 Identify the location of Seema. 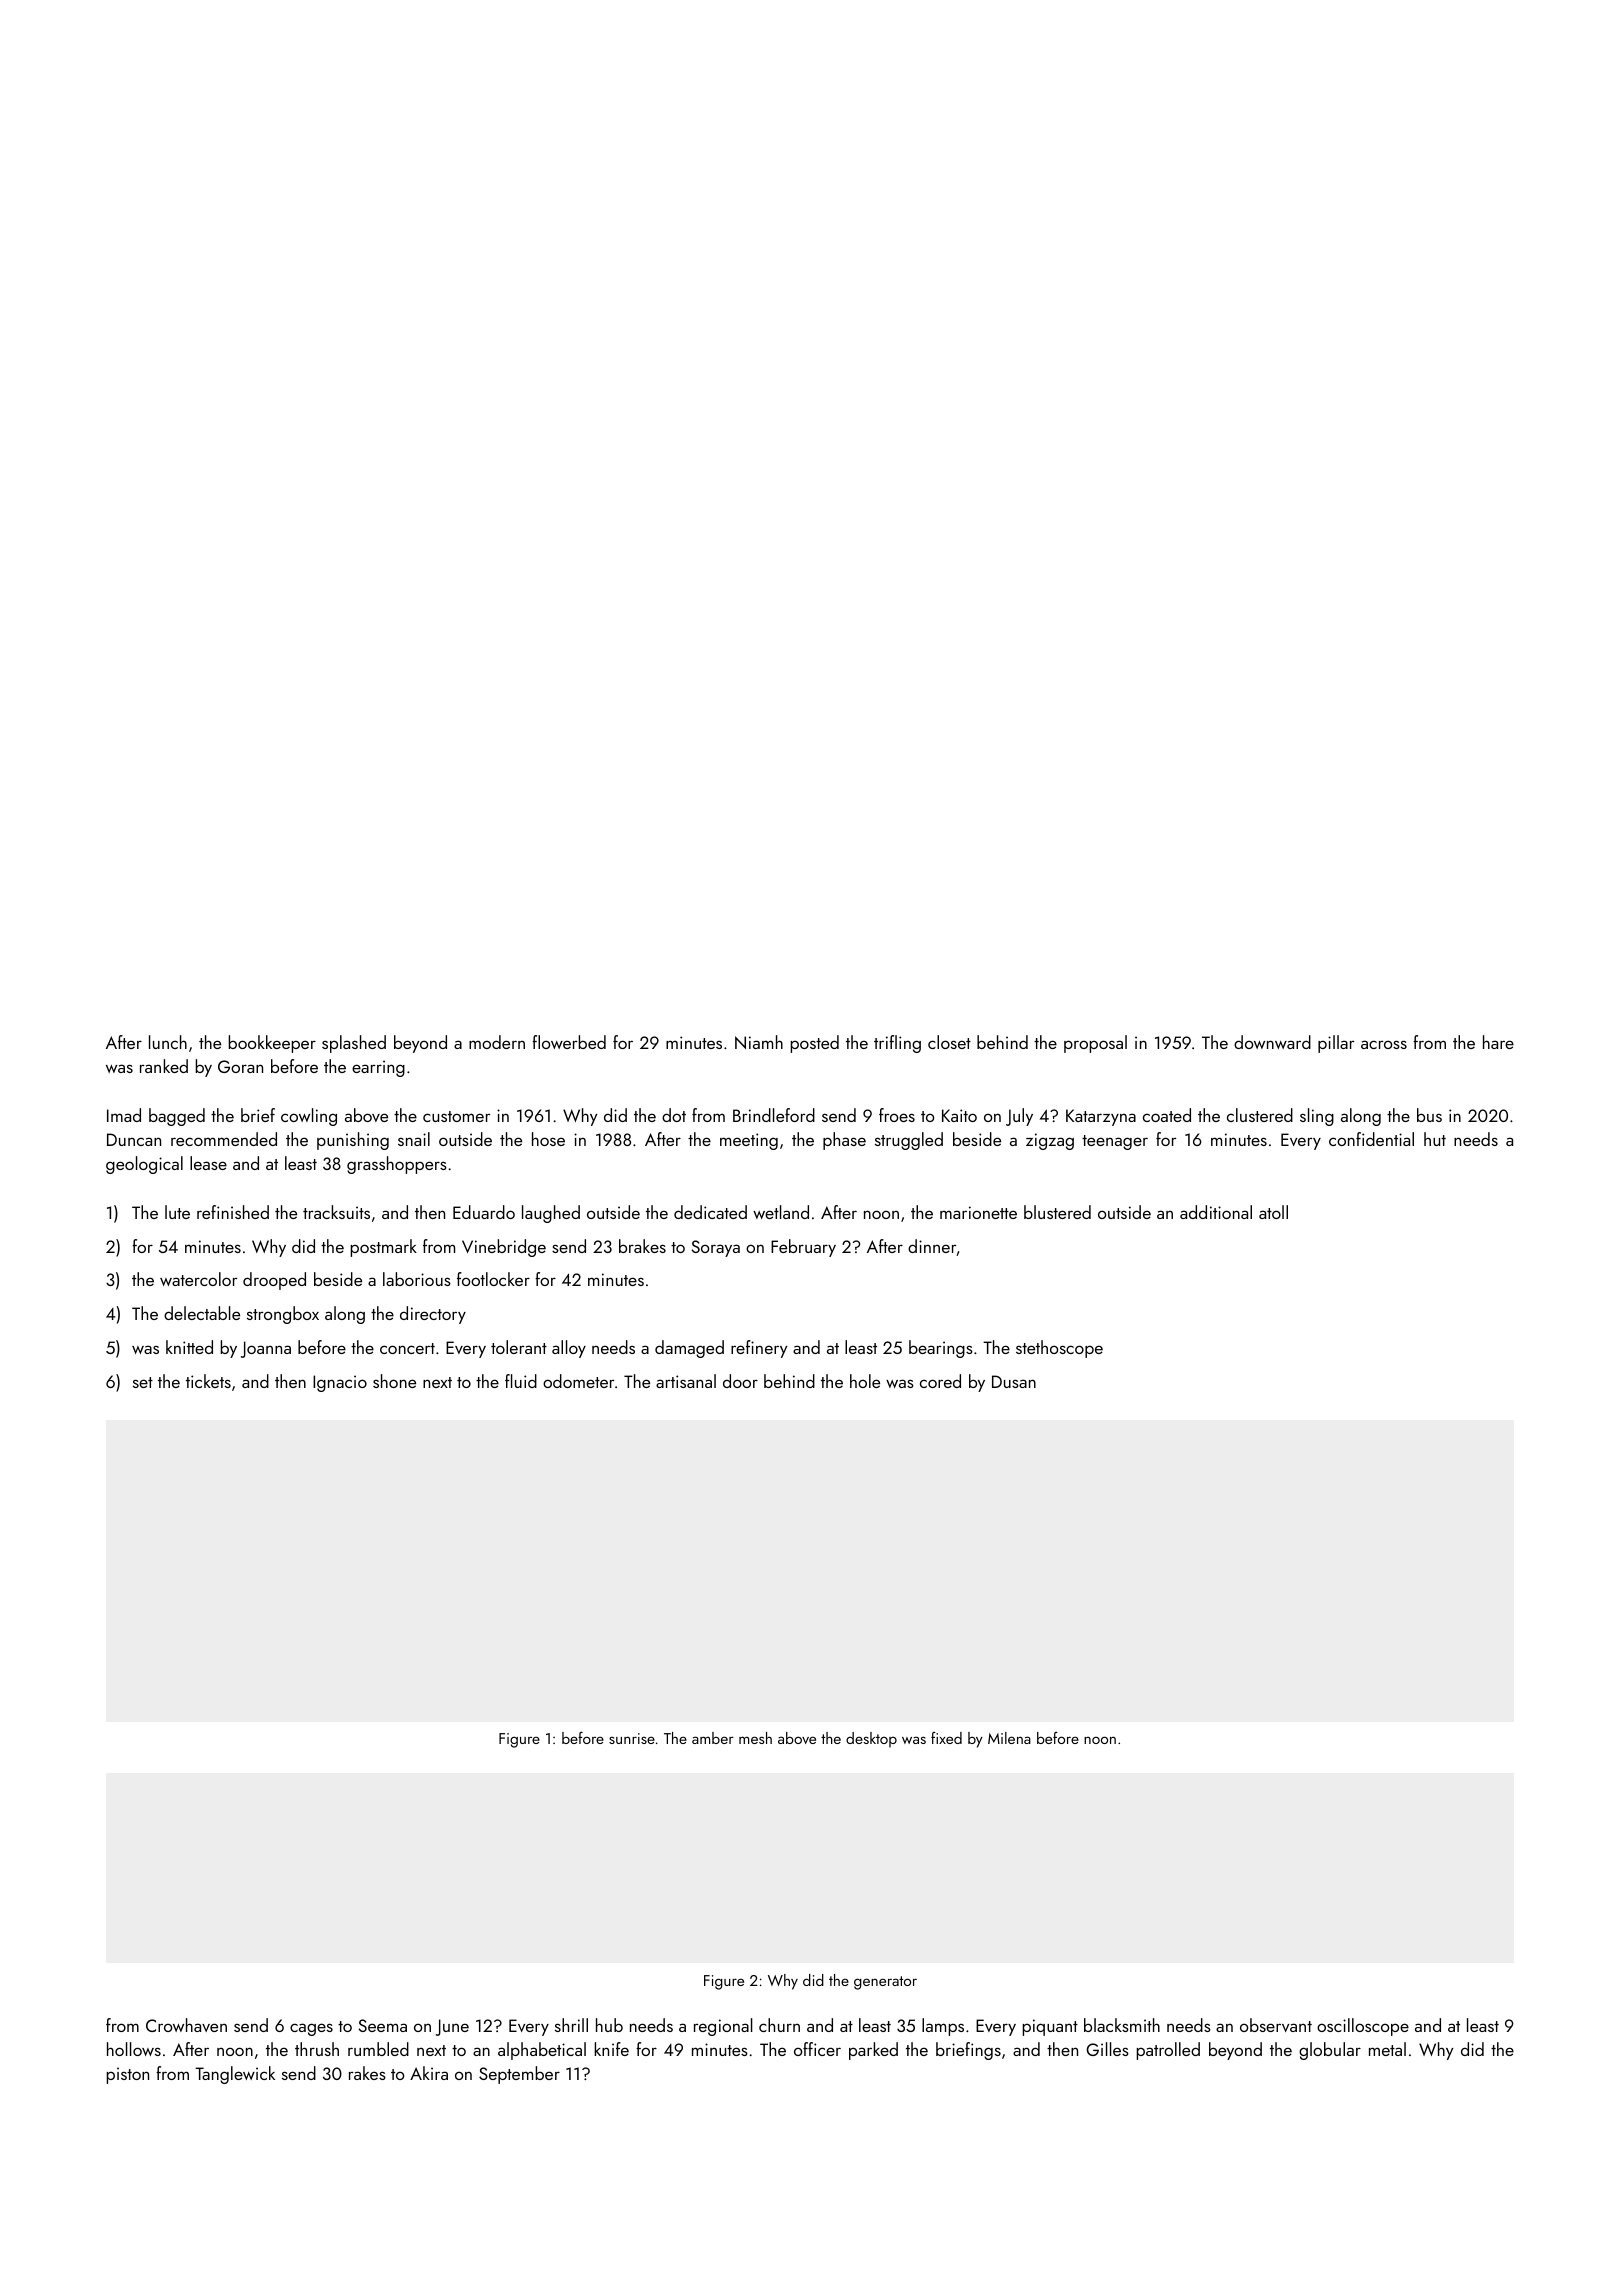
(382, 2025).
